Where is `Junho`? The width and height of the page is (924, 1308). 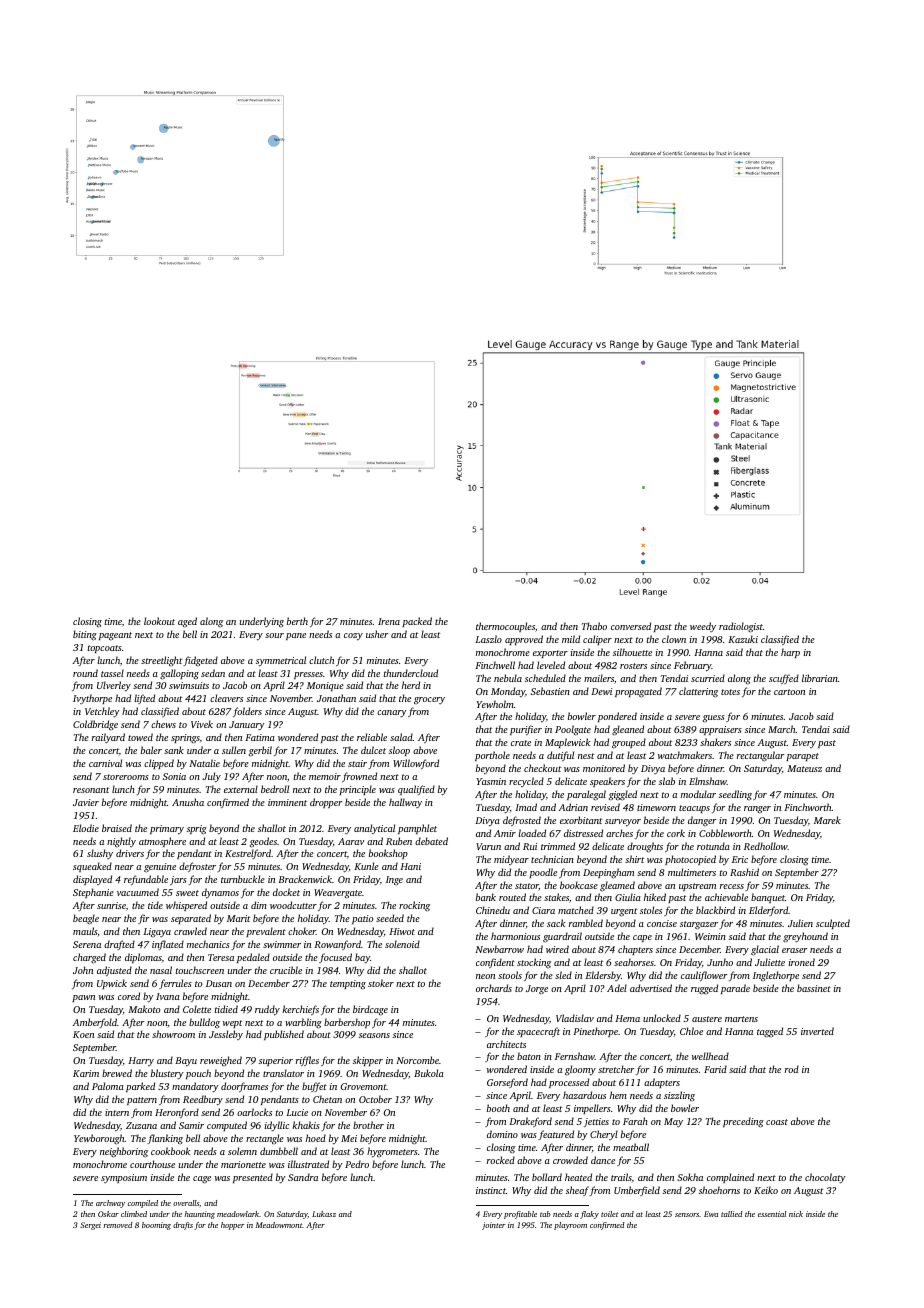 Junho is located at coordinates (720, 962).
